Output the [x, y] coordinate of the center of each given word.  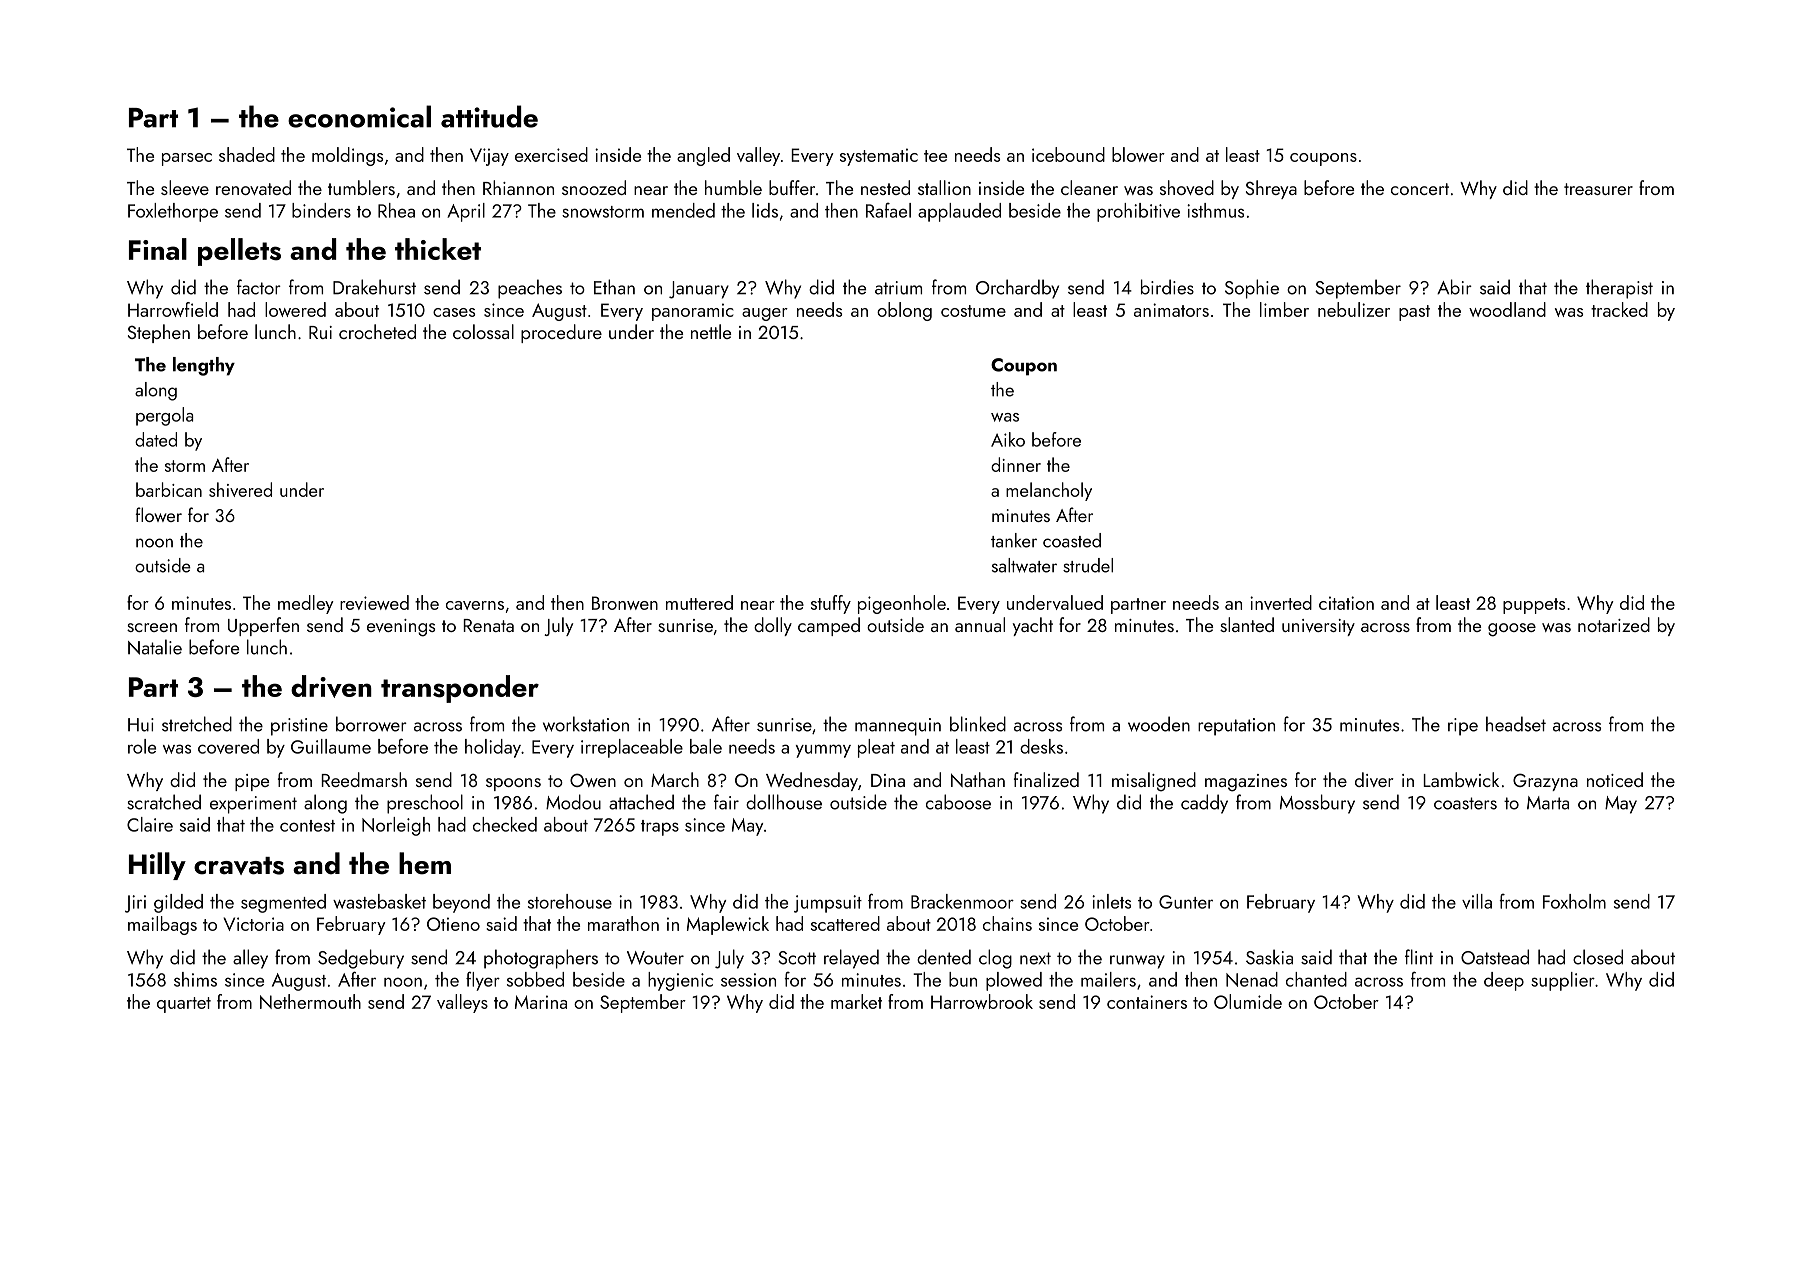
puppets [1534, 606]
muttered [699, 602]
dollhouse [784, 802]
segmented [283, 903]
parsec [187, 159]
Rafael [888, 210]
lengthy [204, 366]
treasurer [1598, 189]
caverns [475, 605]
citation [1346, 603]
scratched [164, 802]
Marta [1548, 803]
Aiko [1008, 439]
